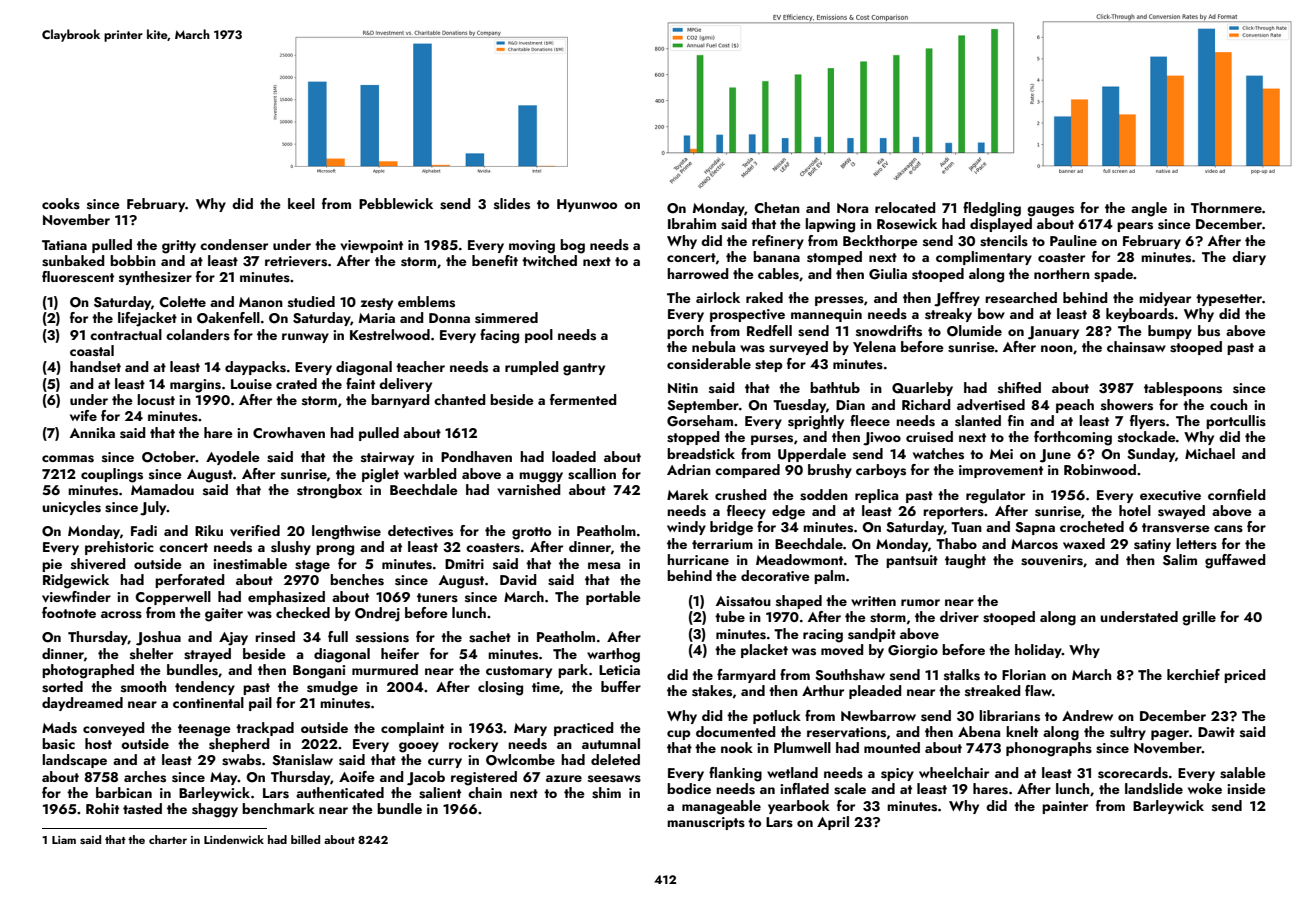 The width and height of the screenshot is (1308, 924). What do you see at coordinates (512, 204) in the screenshot?
I see `slides` at bounding box center [512, 204].
